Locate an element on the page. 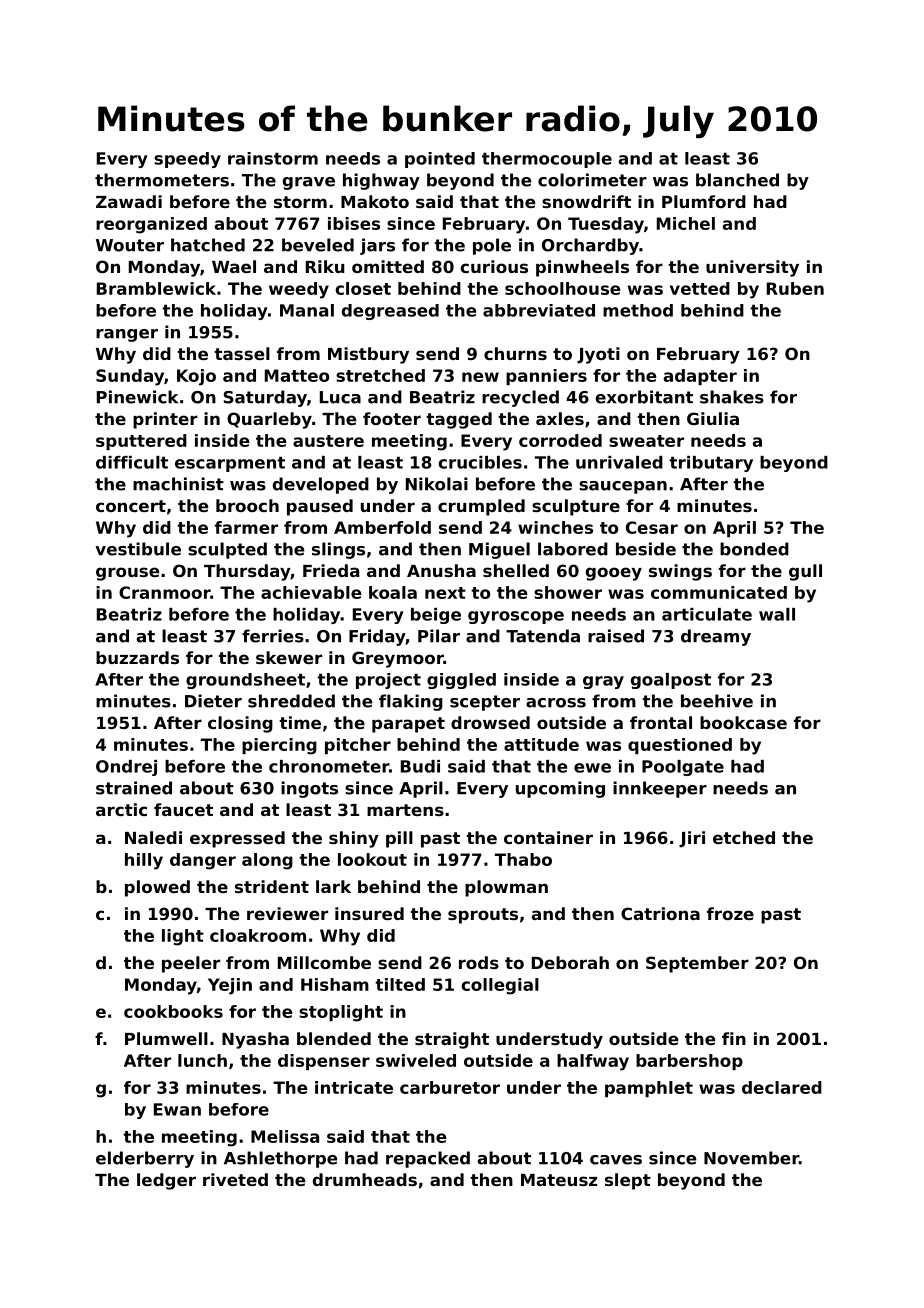  fin is located at coordinates (734, 1038).
